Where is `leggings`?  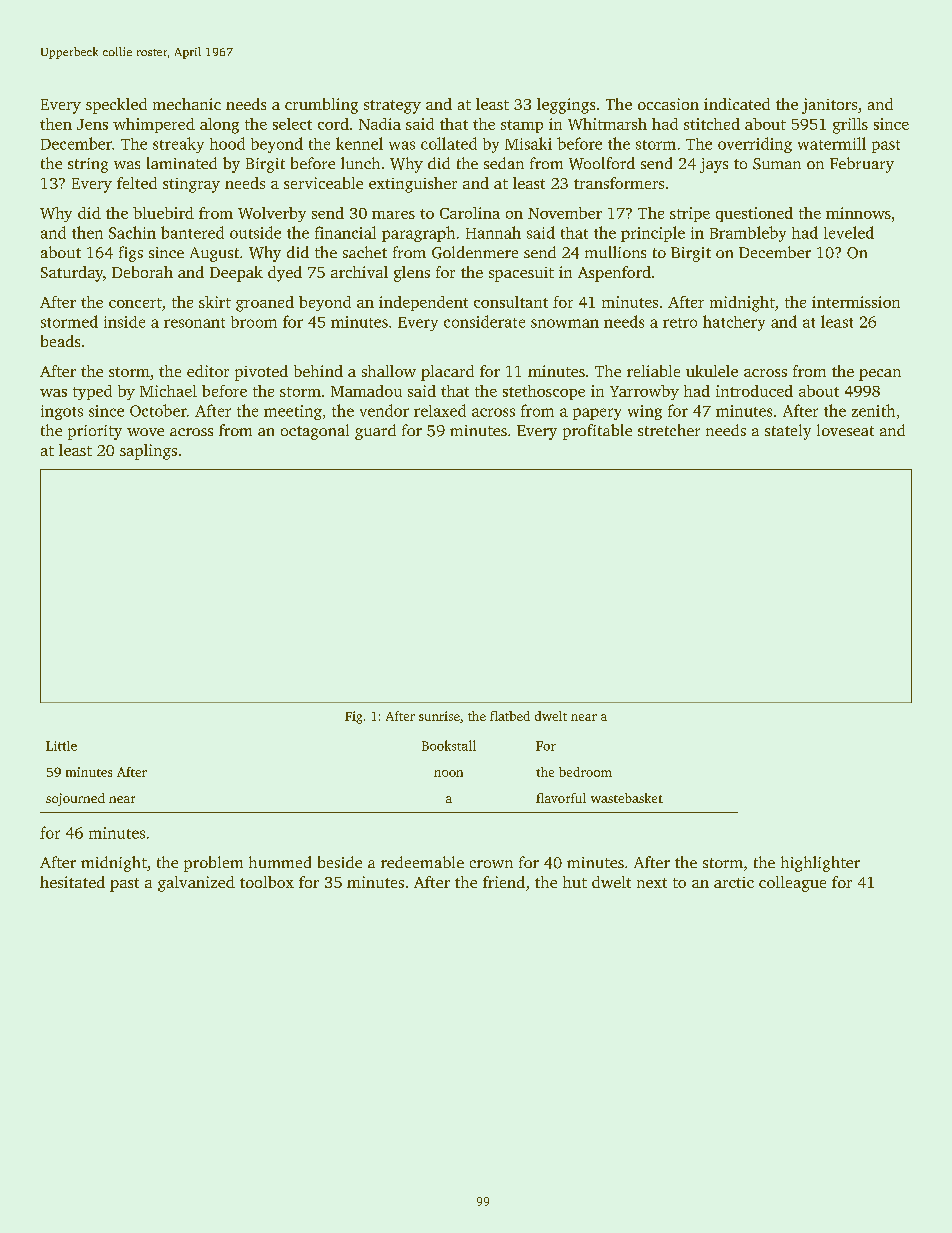 leggings is located at coordinates (566, 106).
